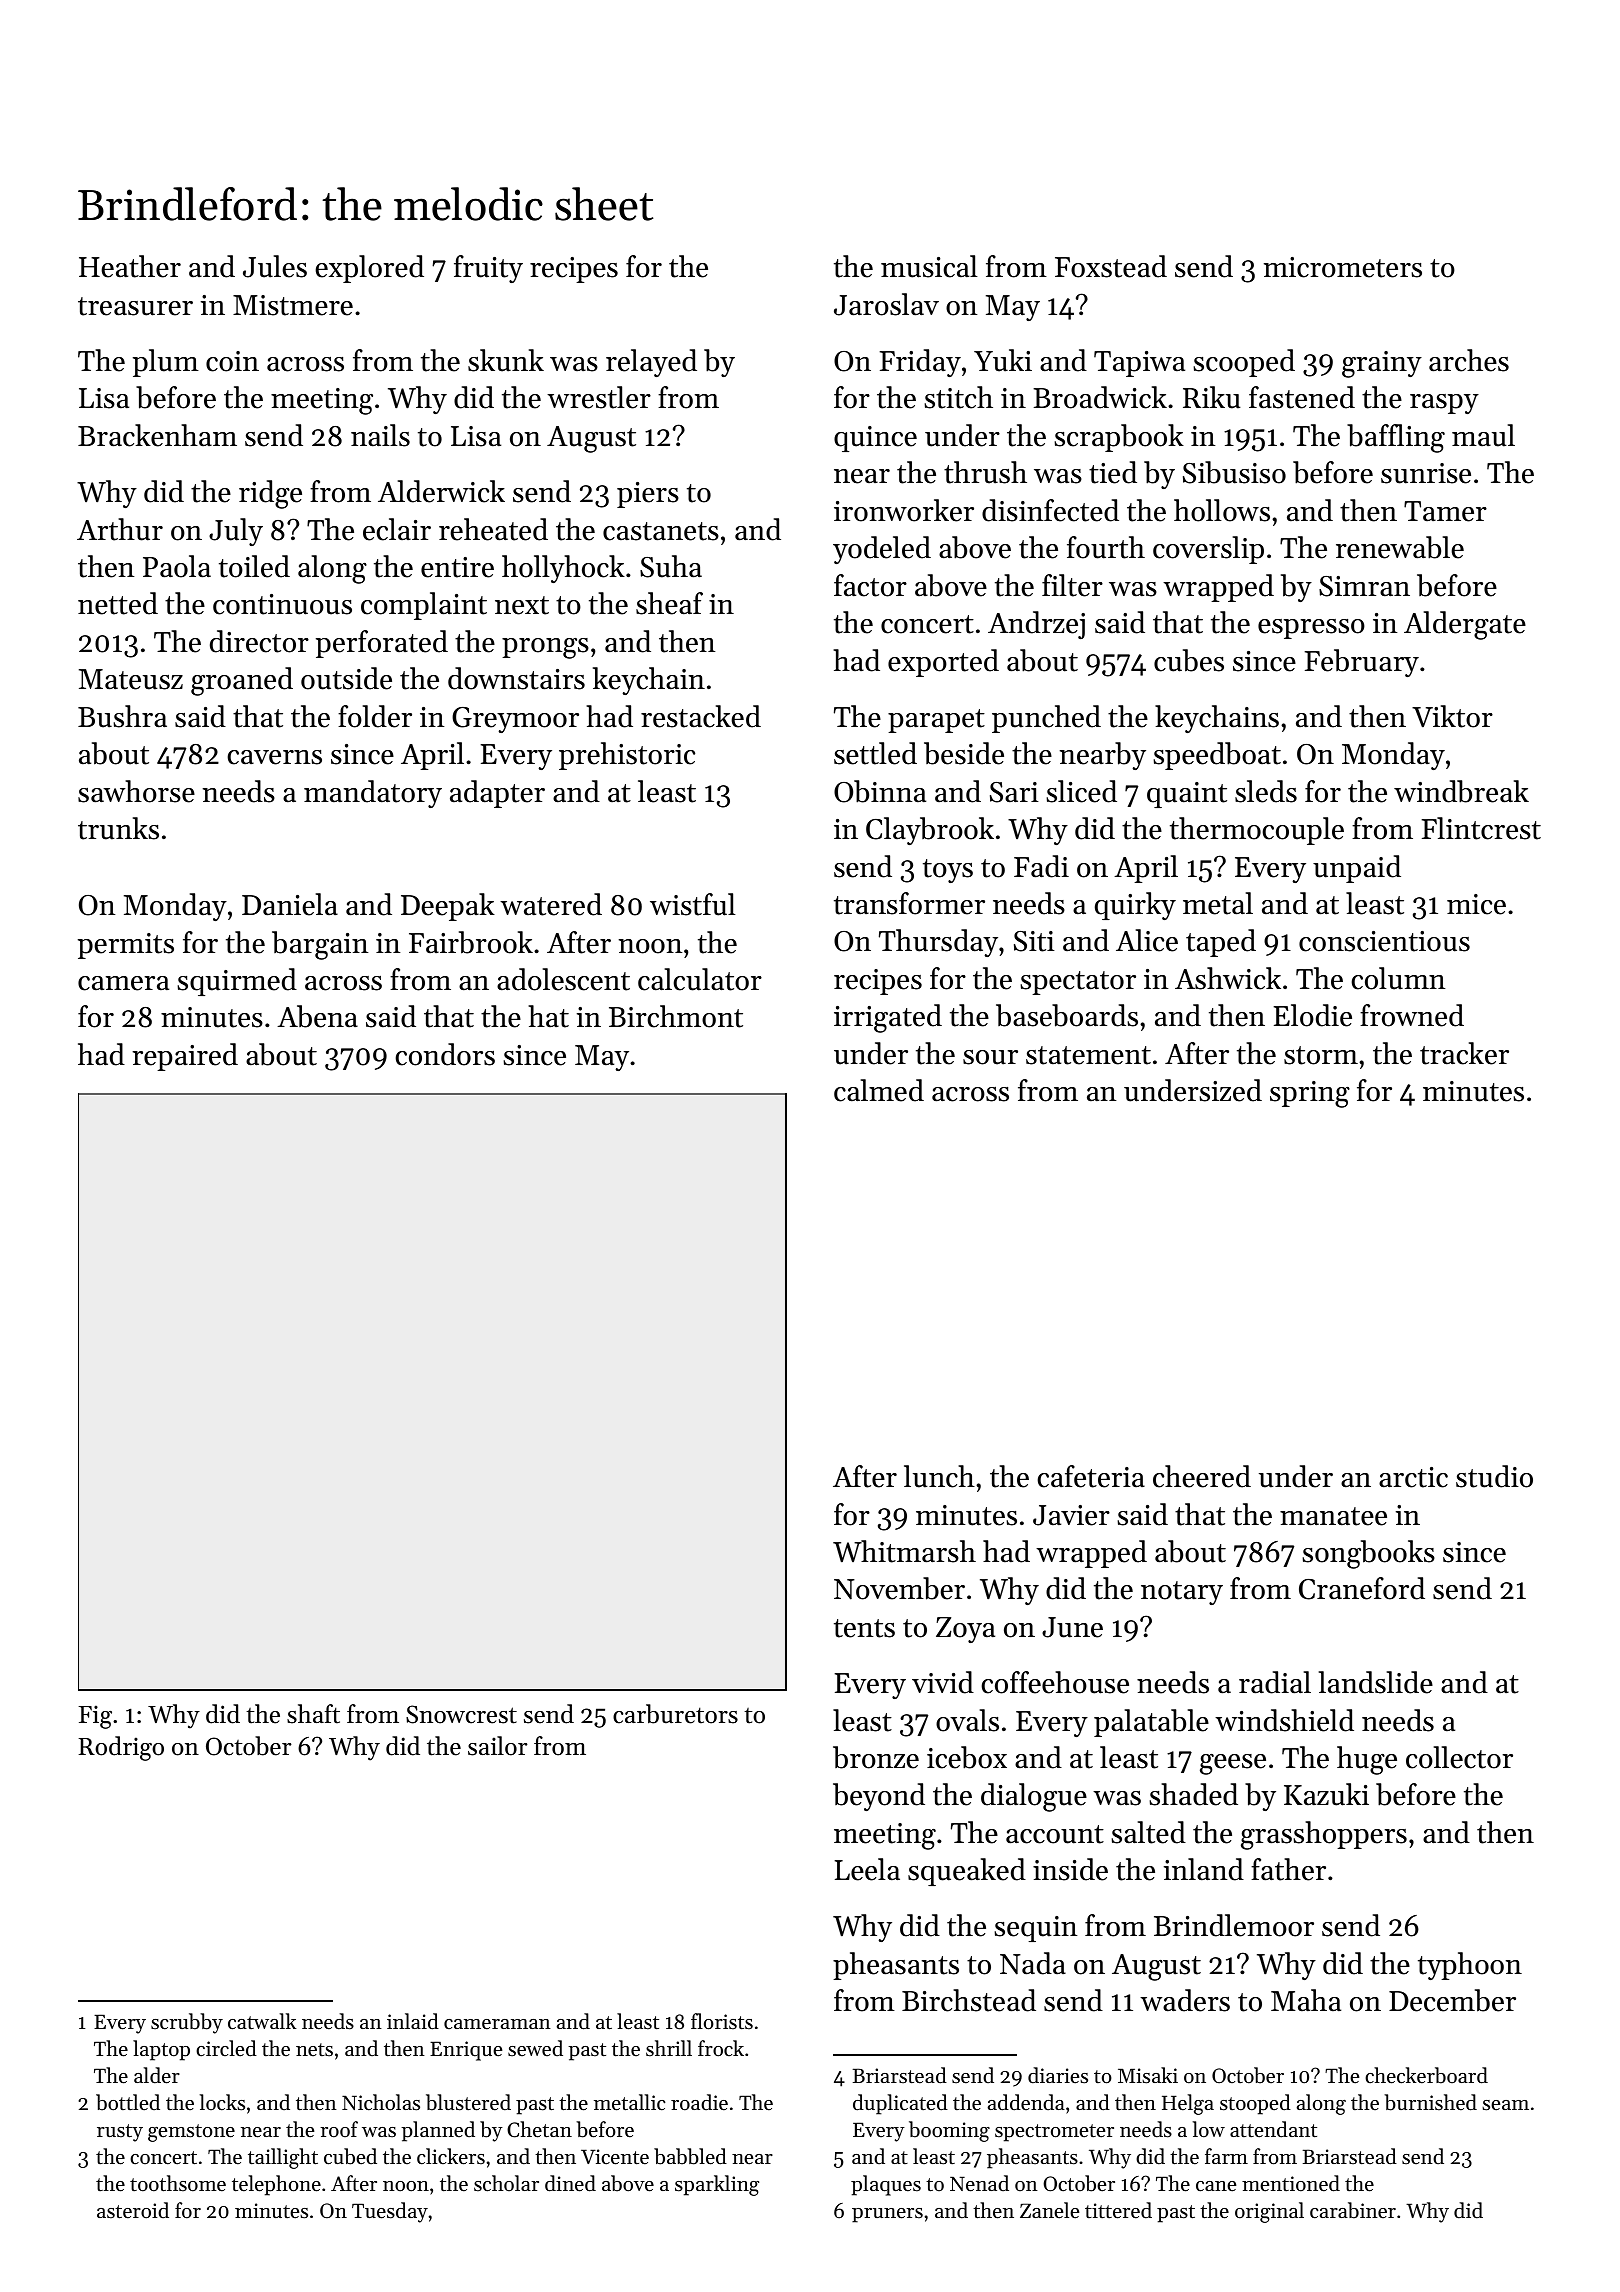  Describe the element at coordinates (717, 2185) in the screenshot. I see `sparkling` at that location.
